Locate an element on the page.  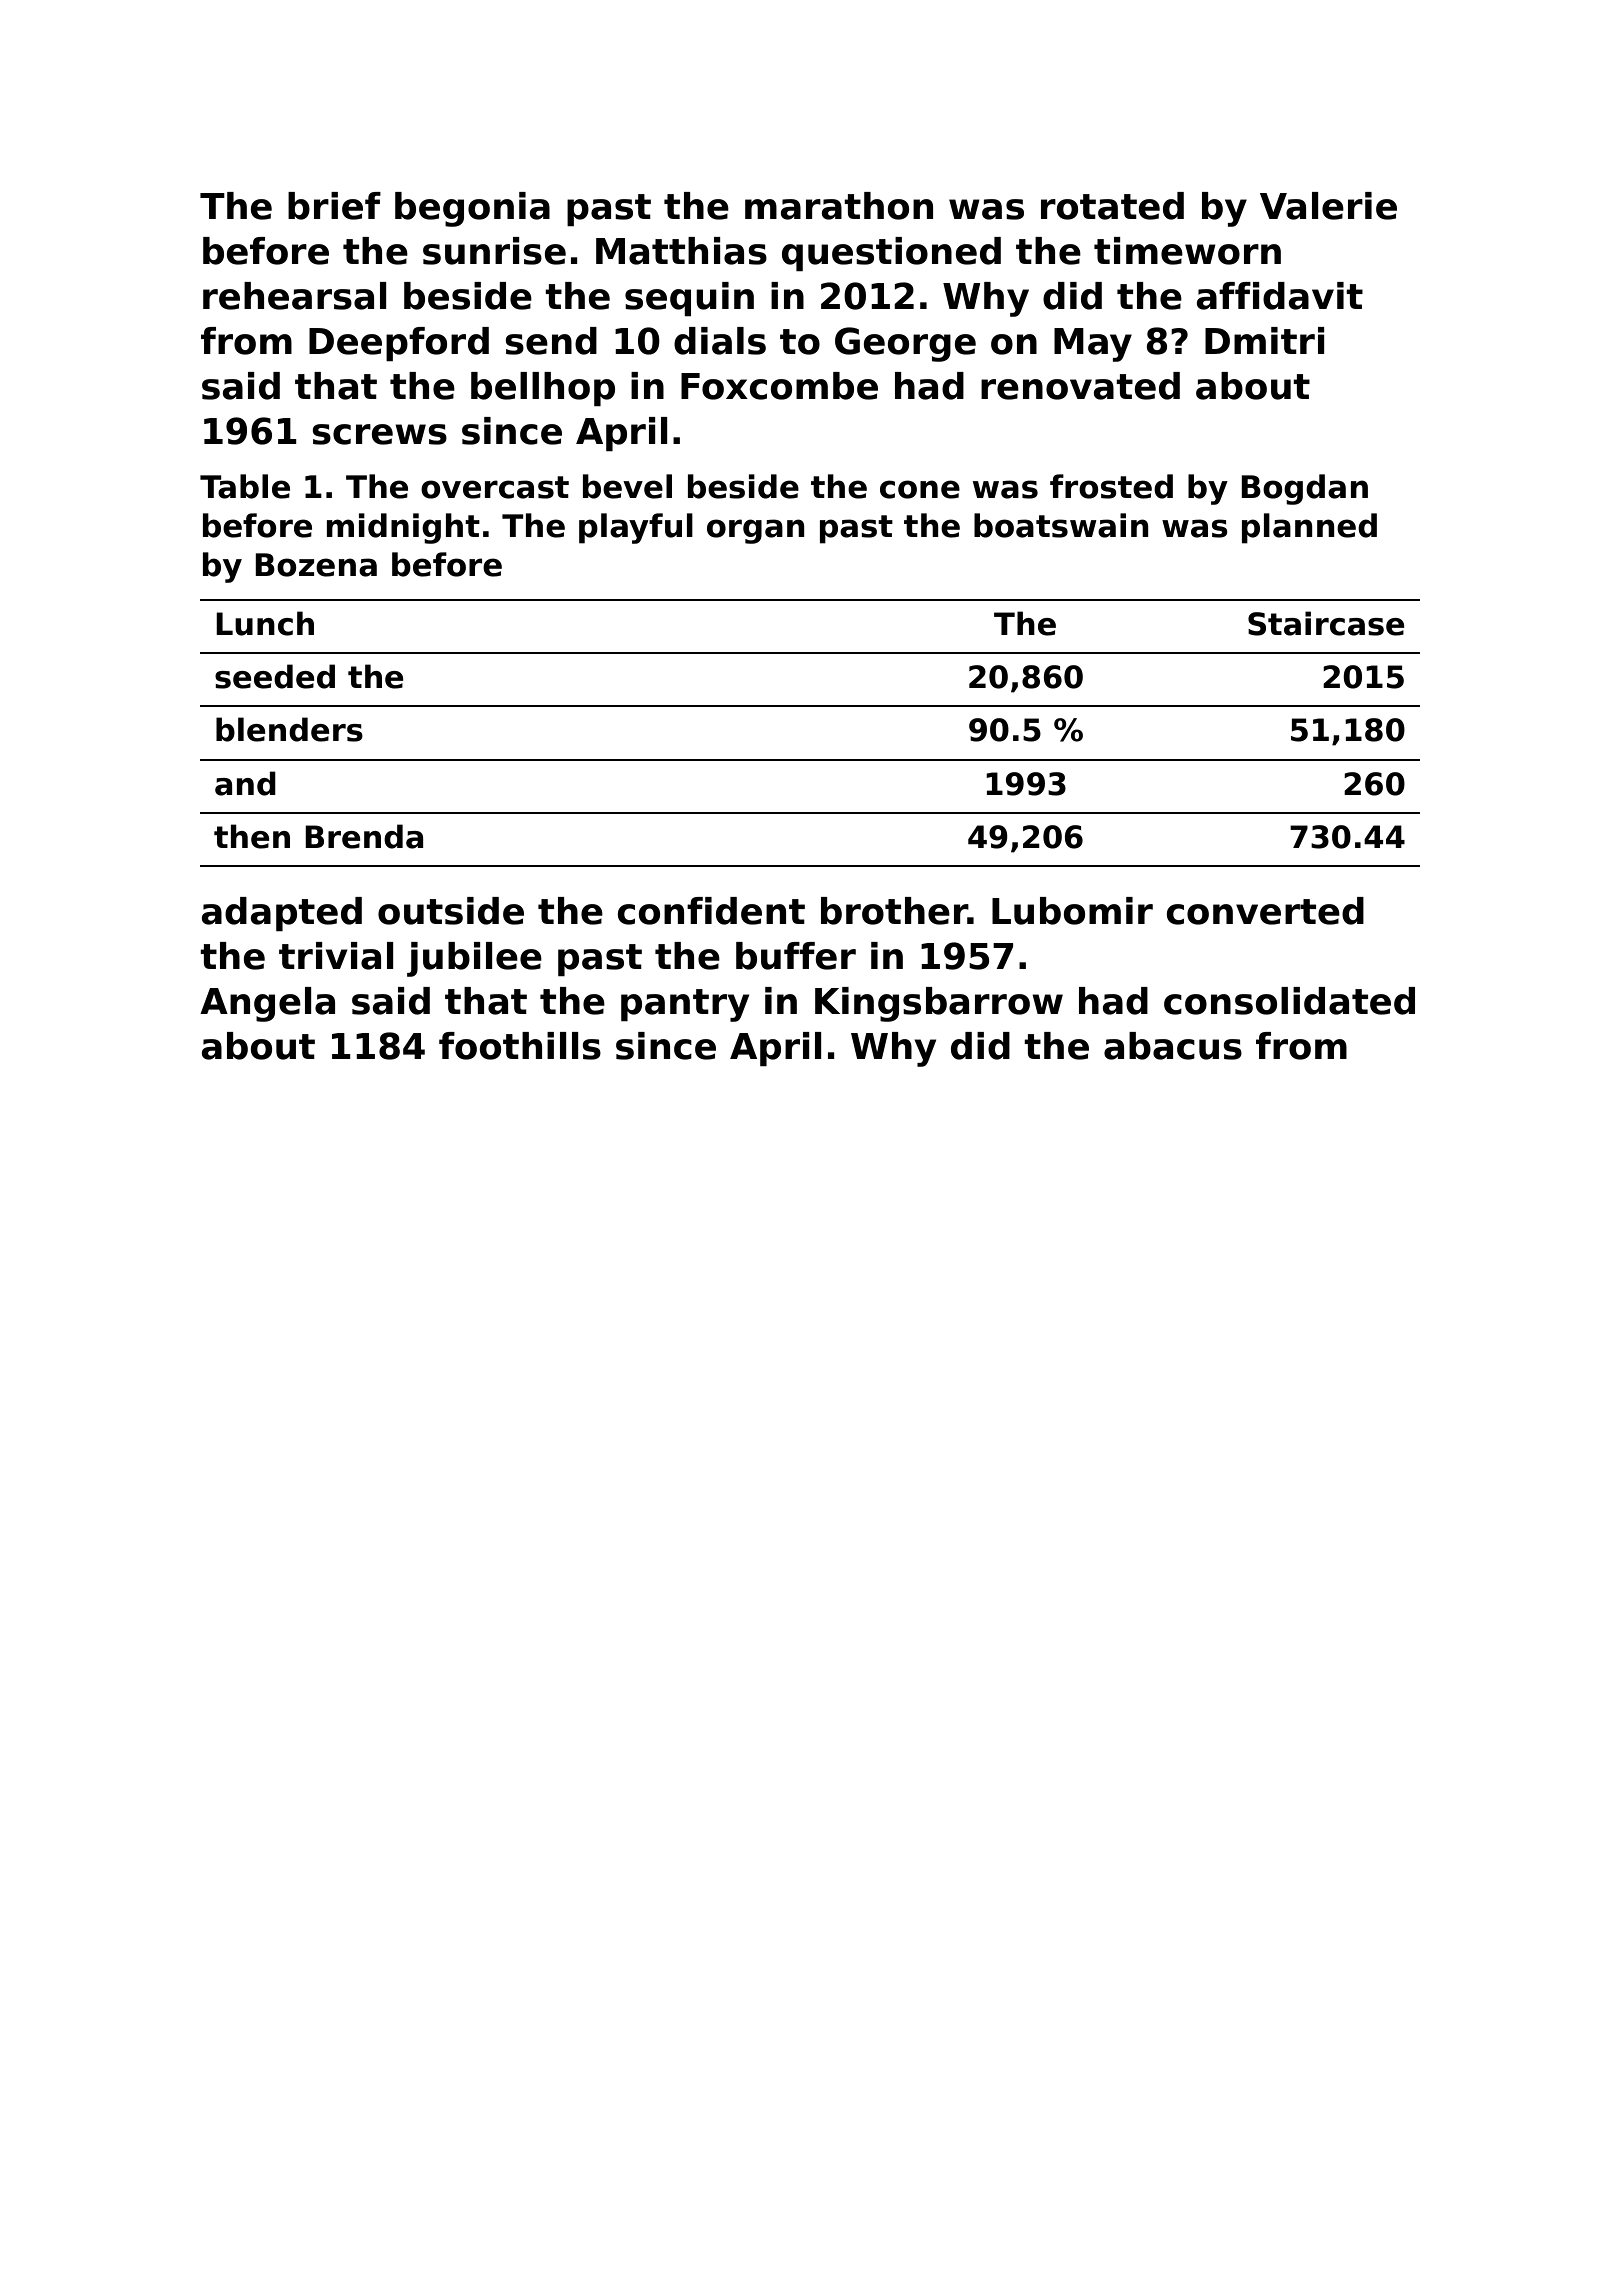
consolidated is located at coordinates (1289, 1001).
